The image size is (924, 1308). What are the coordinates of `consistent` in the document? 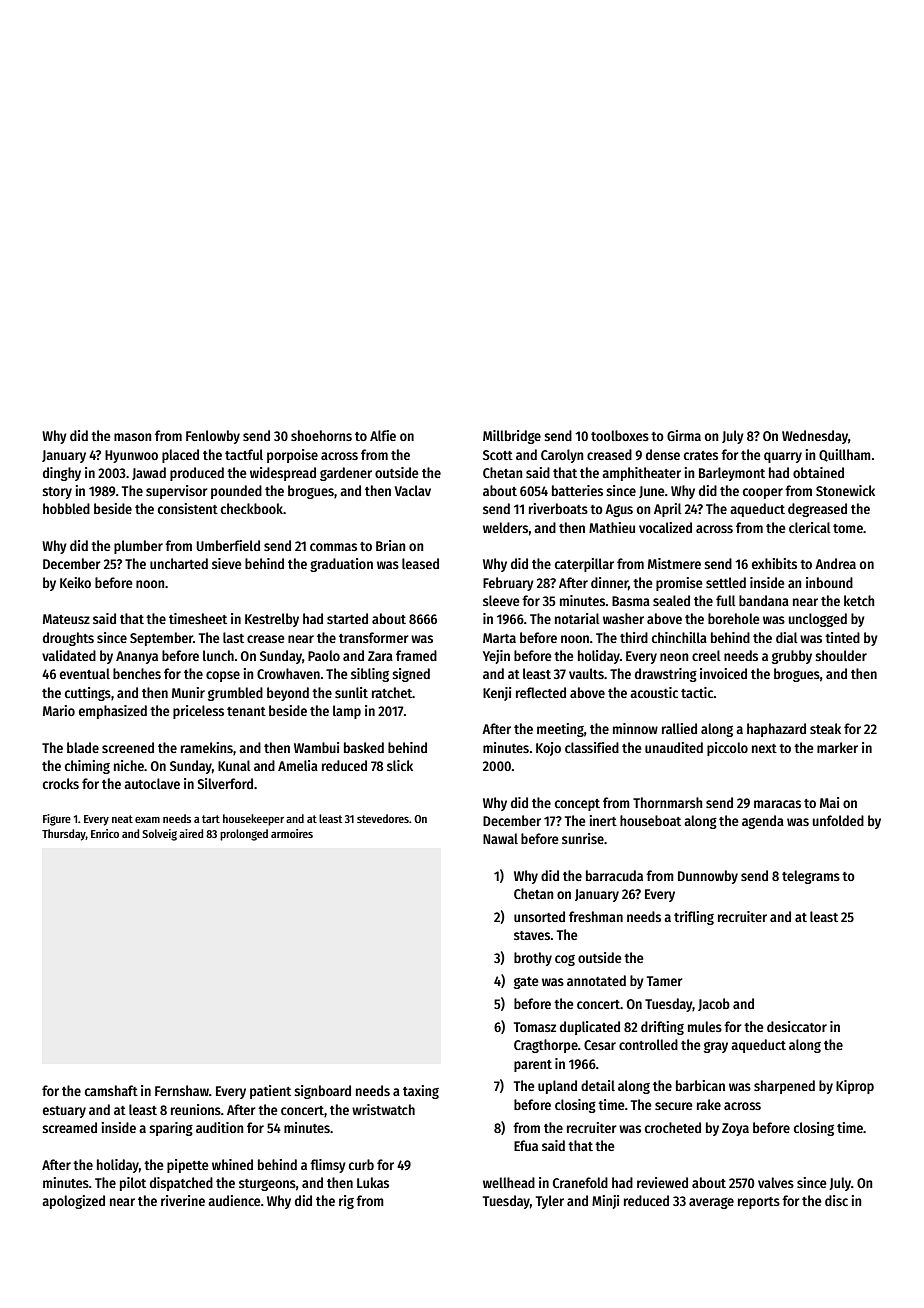 It's located at (188, 508).
